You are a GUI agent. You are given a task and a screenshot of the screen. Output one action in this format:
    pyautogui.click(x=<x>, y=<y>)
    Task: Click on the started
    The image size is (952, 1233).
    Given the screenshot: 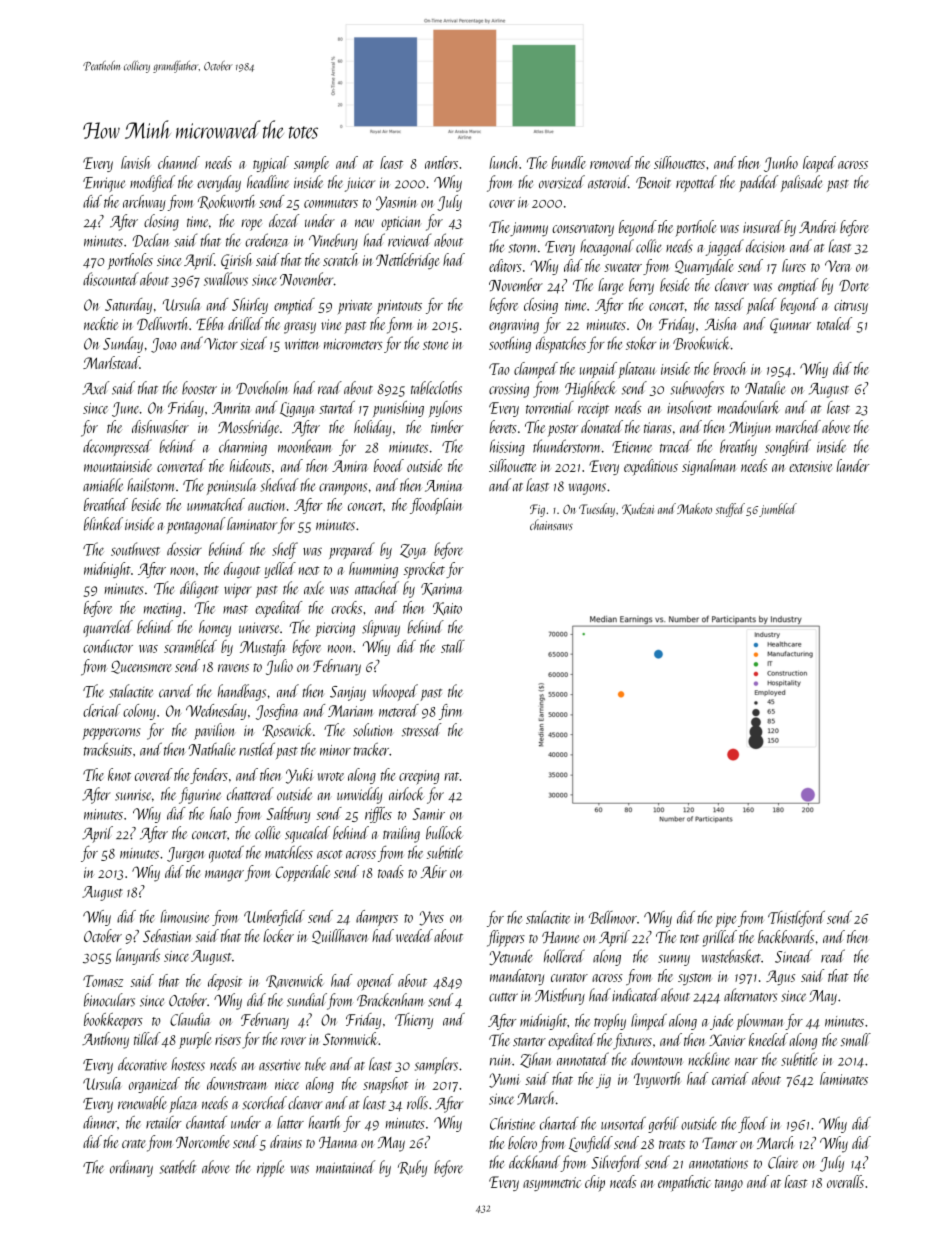 What is the action you would take?
    pyautogui.click(x=337, y=407)
